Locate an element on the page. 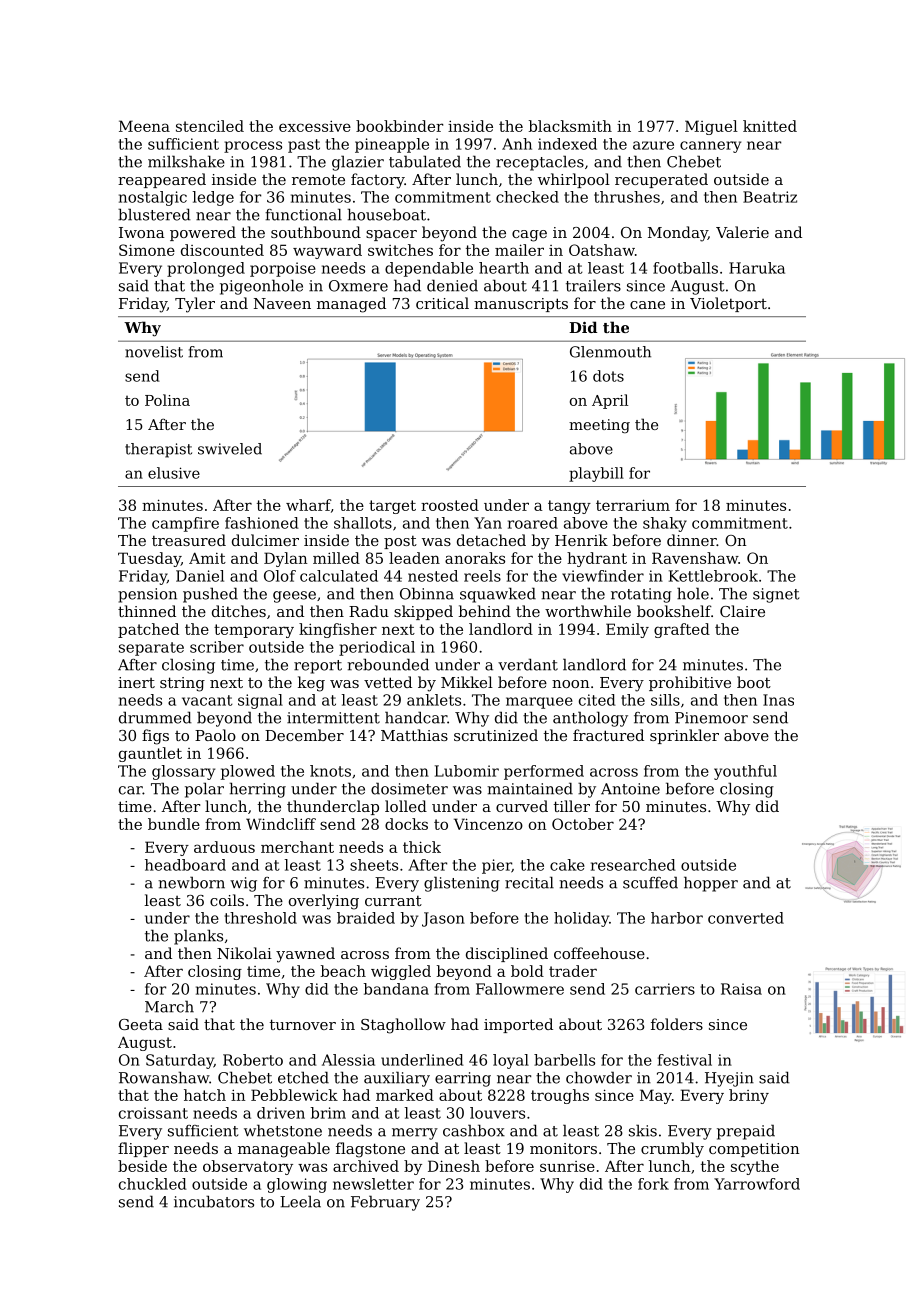  stenciled is located at coordinates (210, 126).
